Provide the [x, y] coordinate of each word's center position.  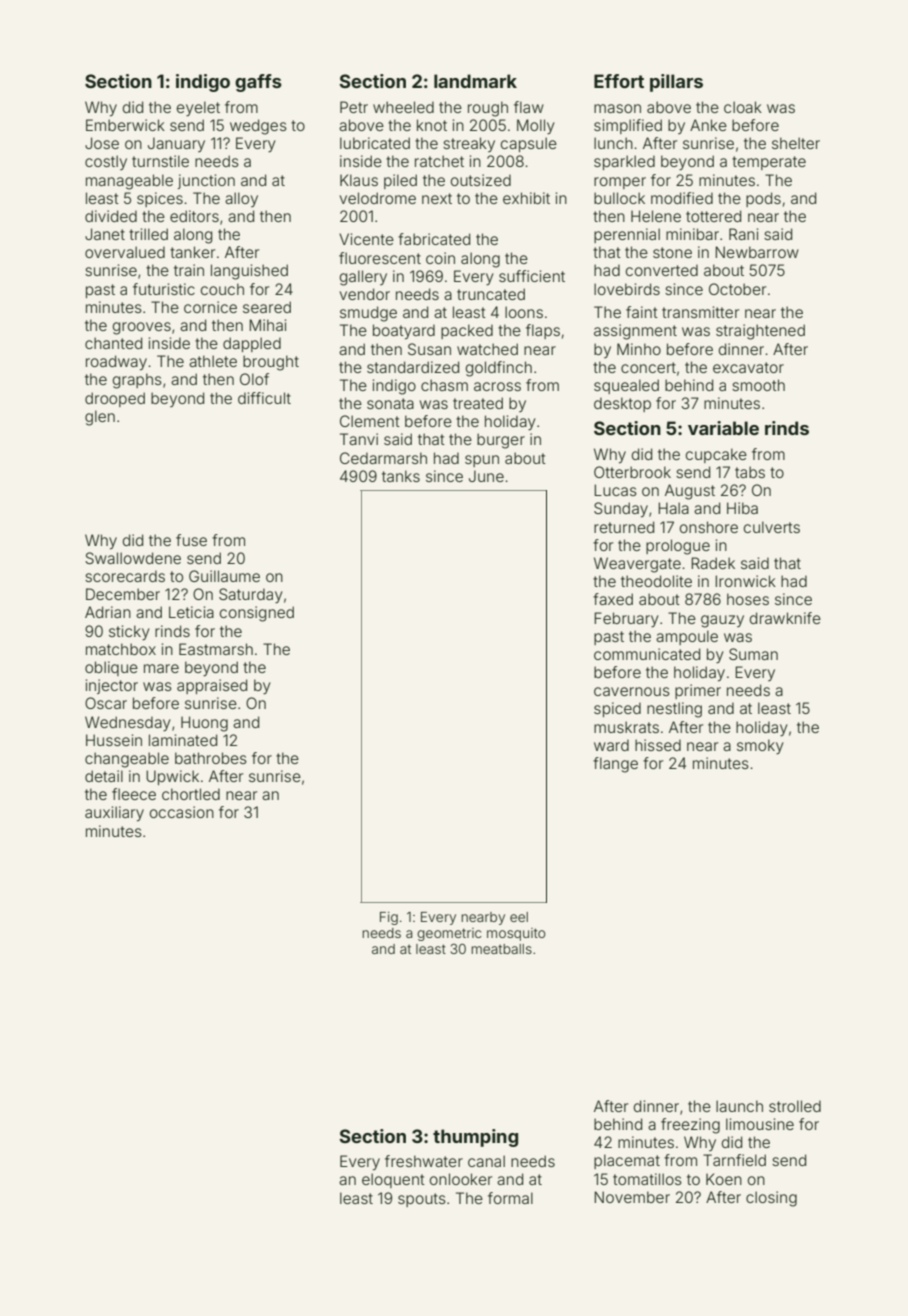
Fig [389, 918]
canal [486, 1161]
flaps [543, 331]
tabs [750, 472]
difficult [264, 398]
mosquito [516, 934]
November [632, 1197]
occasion [182, 812]
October [737, 289]
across [497, 386]
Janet [105, 234]
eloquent [393, 1180]
